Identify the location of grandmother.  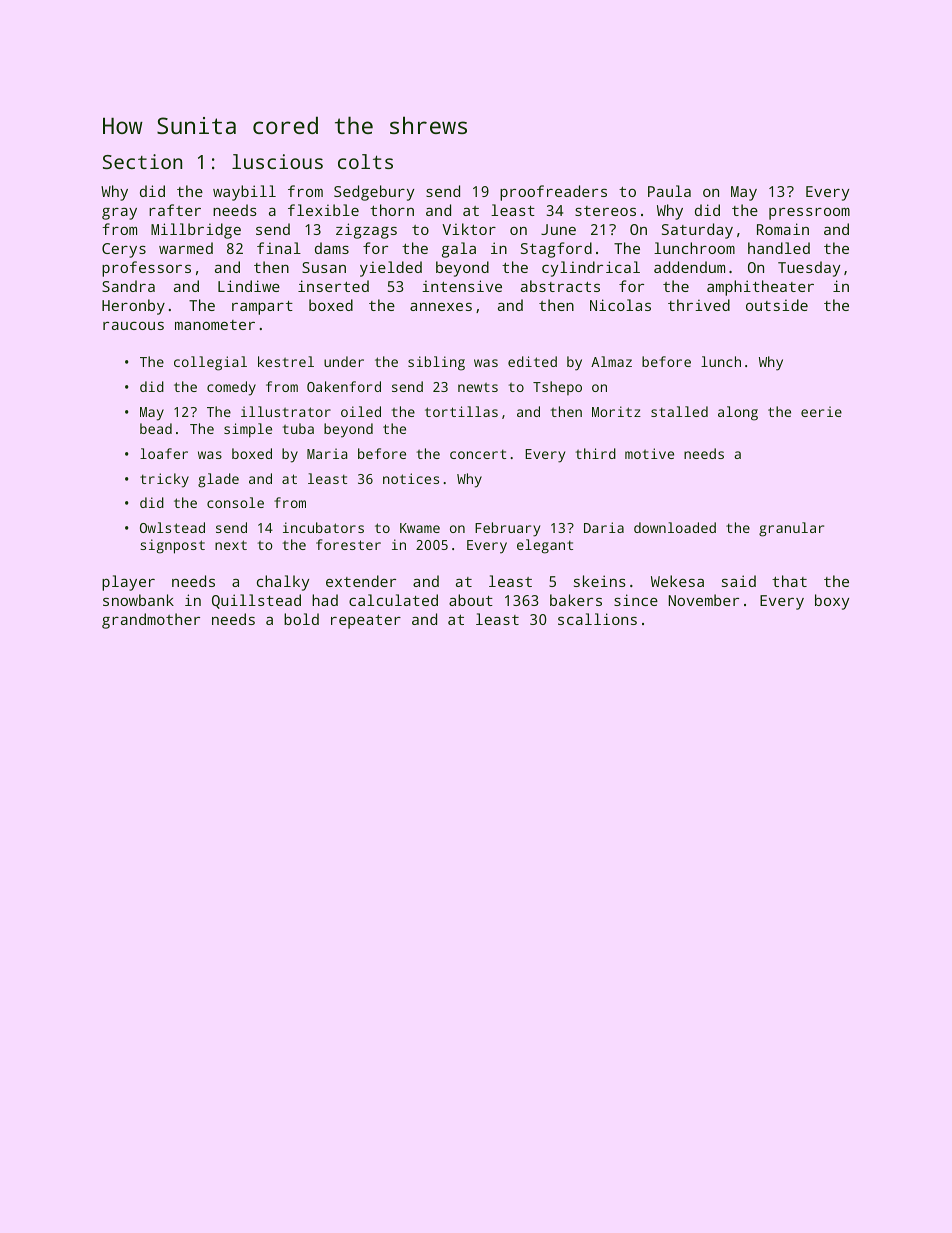
(151, 621).
